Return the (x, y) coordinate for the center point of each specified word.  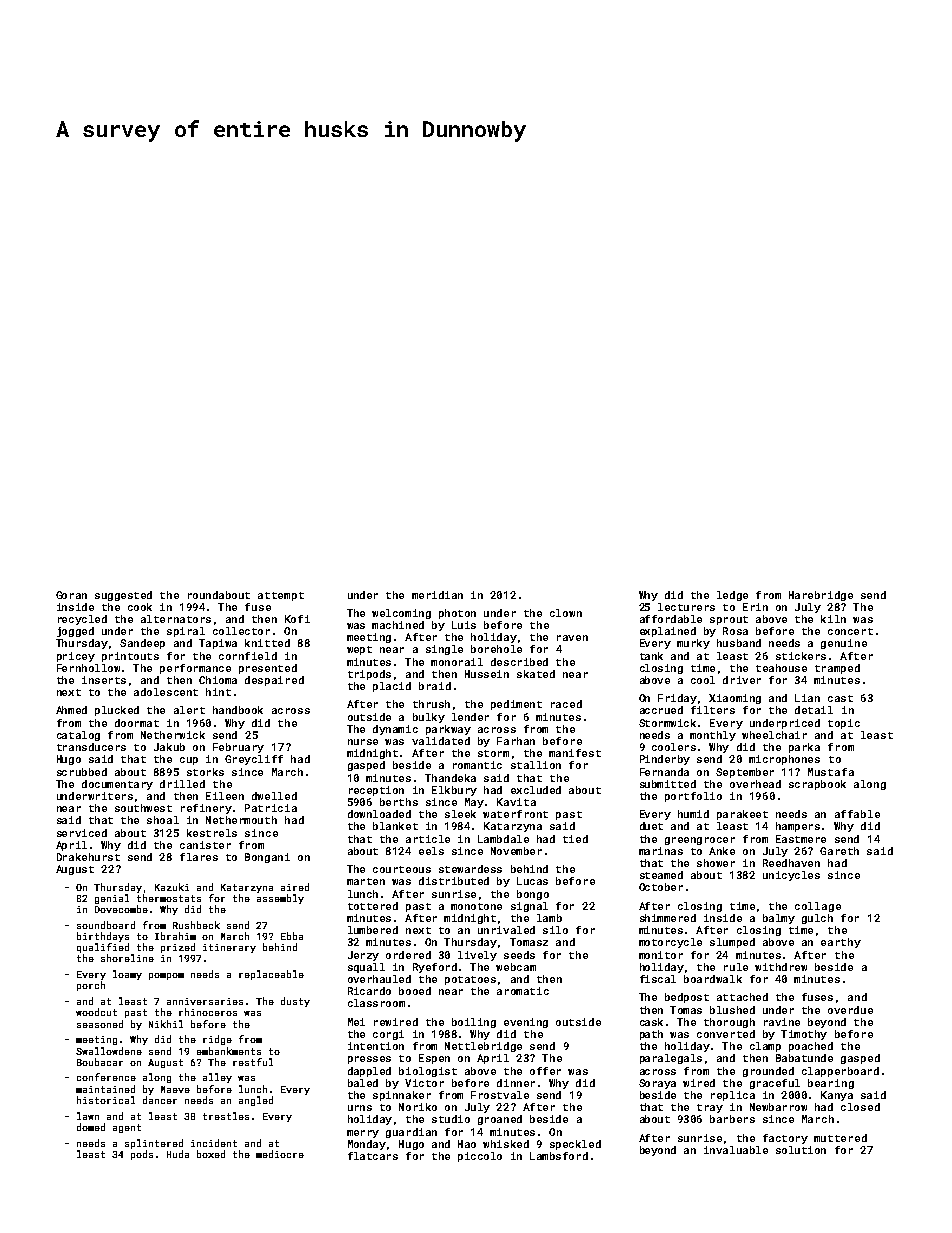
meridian (437, 595)
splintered (154, 1144)
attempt (281, 596)
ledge (732, 596)
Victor (424, 1083)
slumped (732, 943)
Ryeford (435, 968)
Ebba (292, 936)
